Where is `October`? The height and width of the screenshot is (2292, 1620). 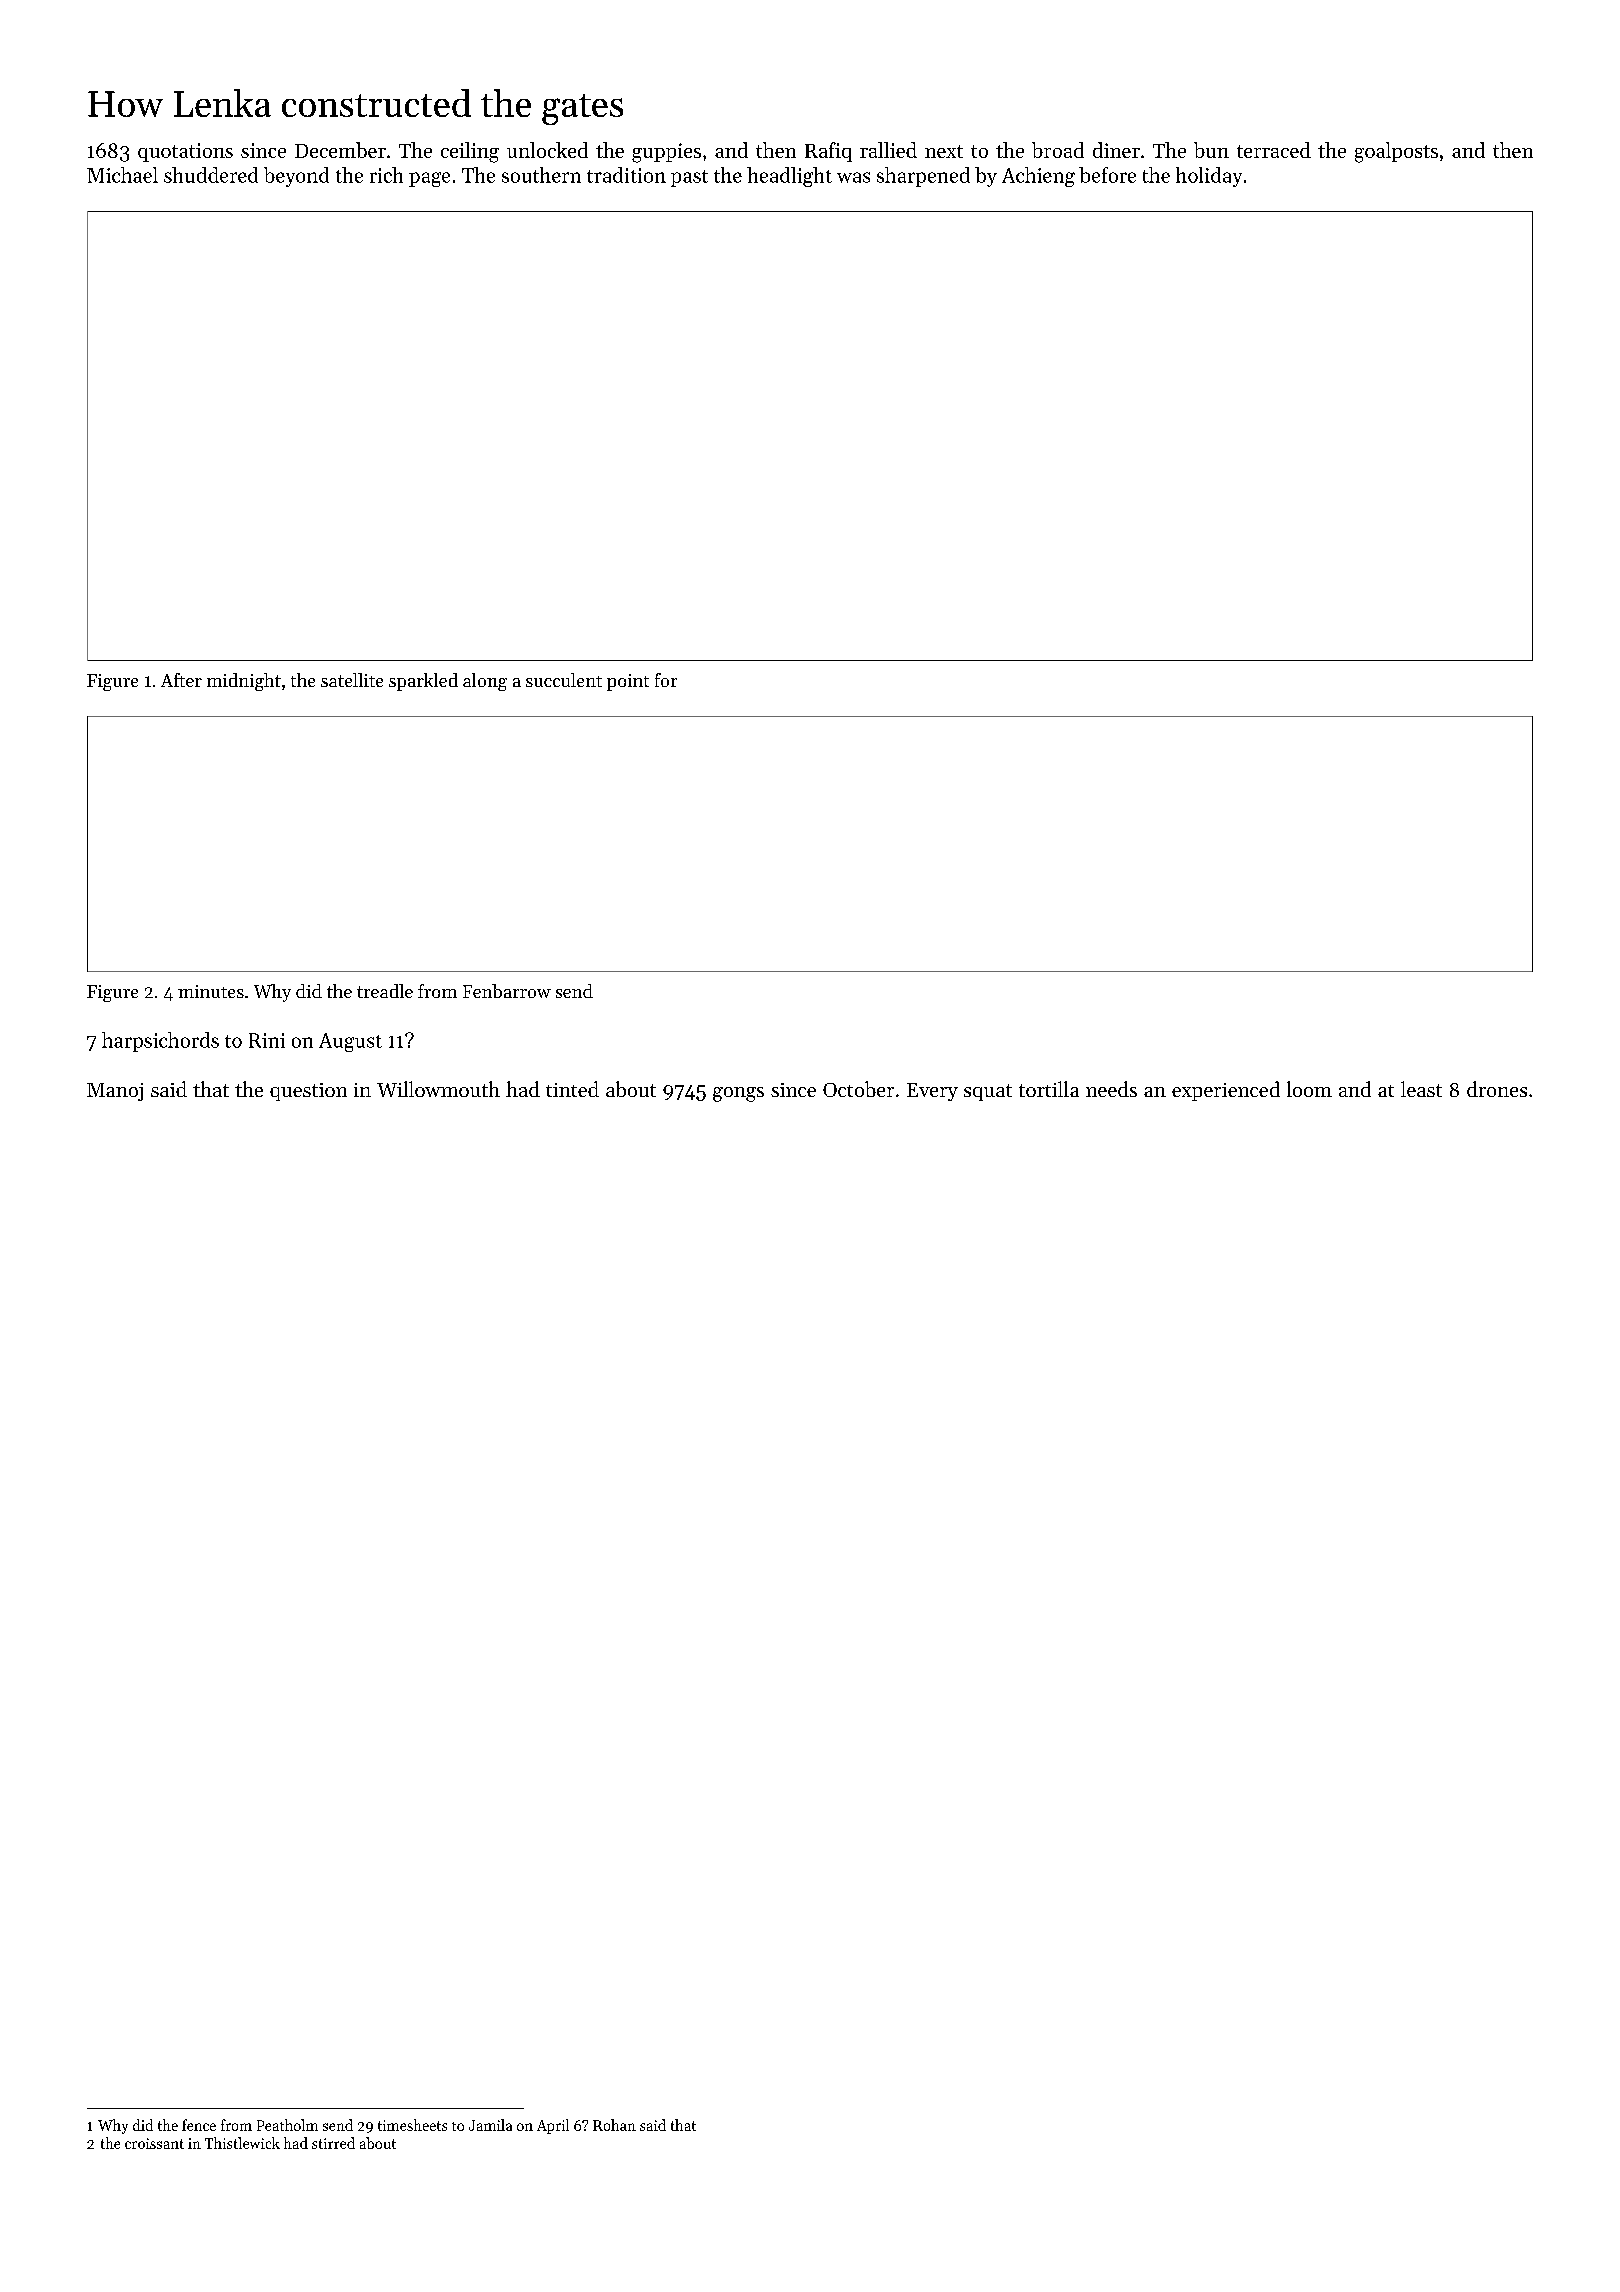
October is located at coordinates (858, 1089).
